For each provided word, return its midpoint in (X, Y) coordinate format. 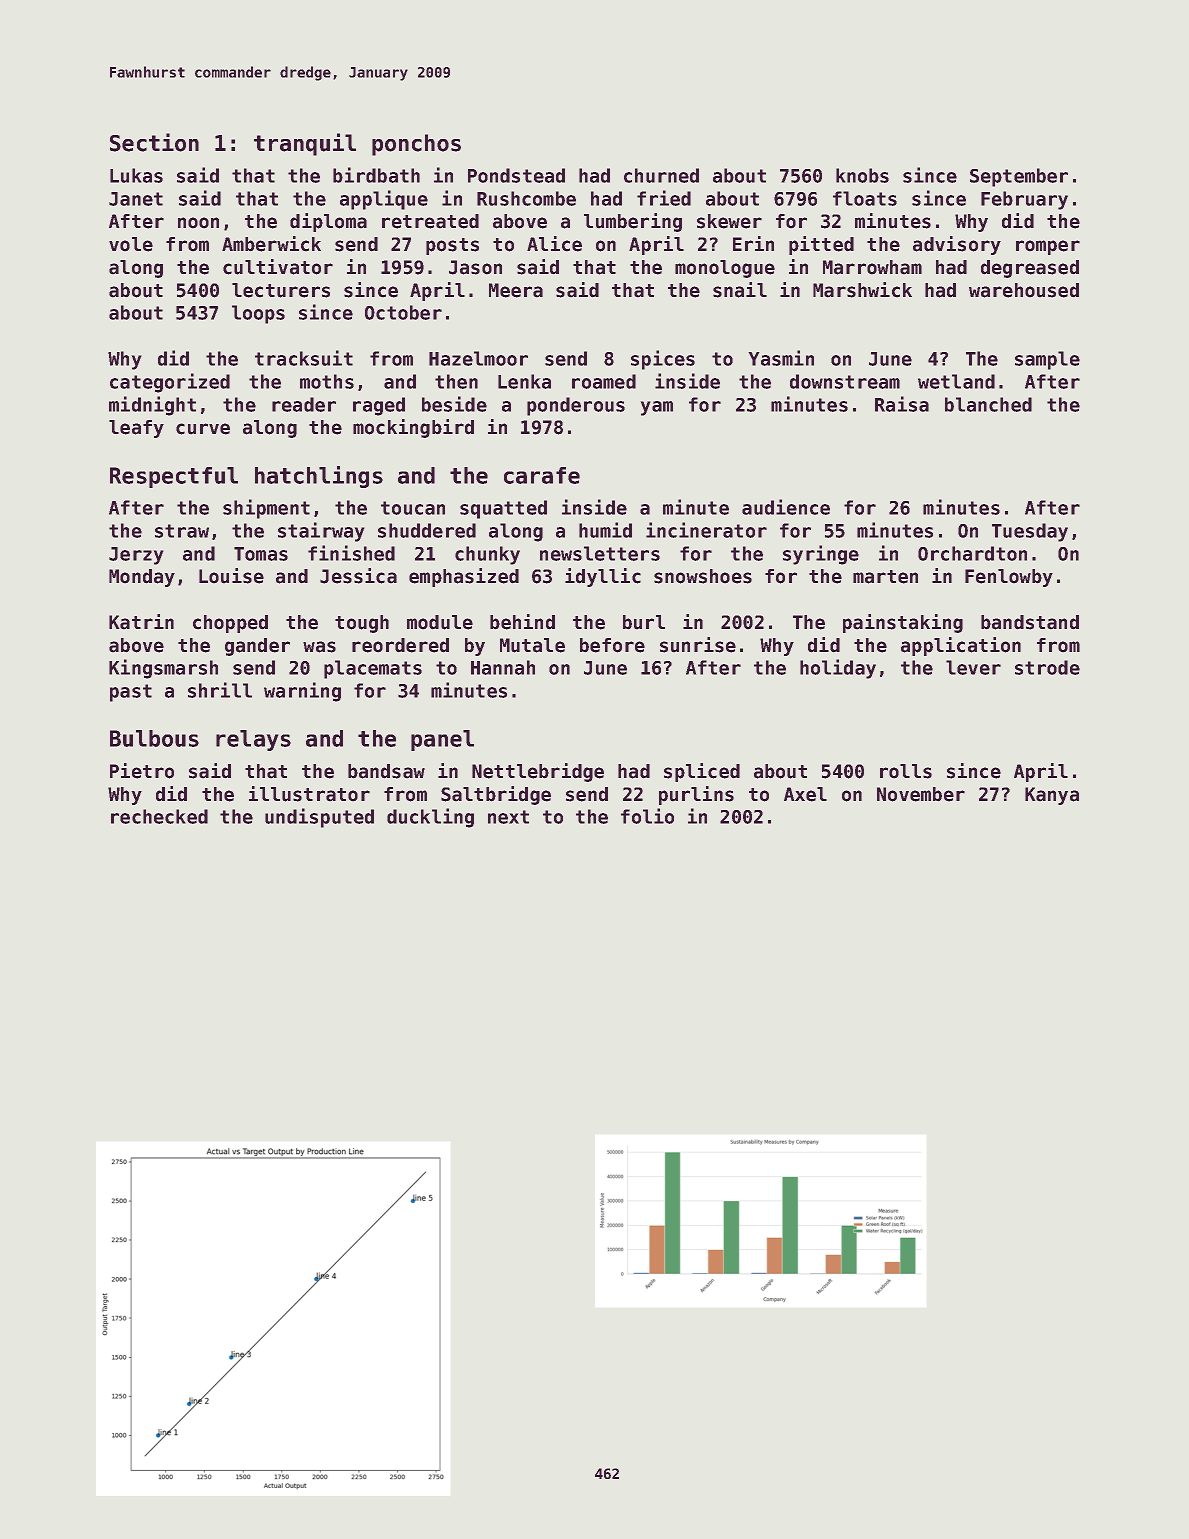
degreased (1030, 269)
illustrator (309, 794)
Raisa (902, 404)
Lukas (136, 175)
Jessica (358, 576)
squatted (503, 509)
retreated (430, 221)
